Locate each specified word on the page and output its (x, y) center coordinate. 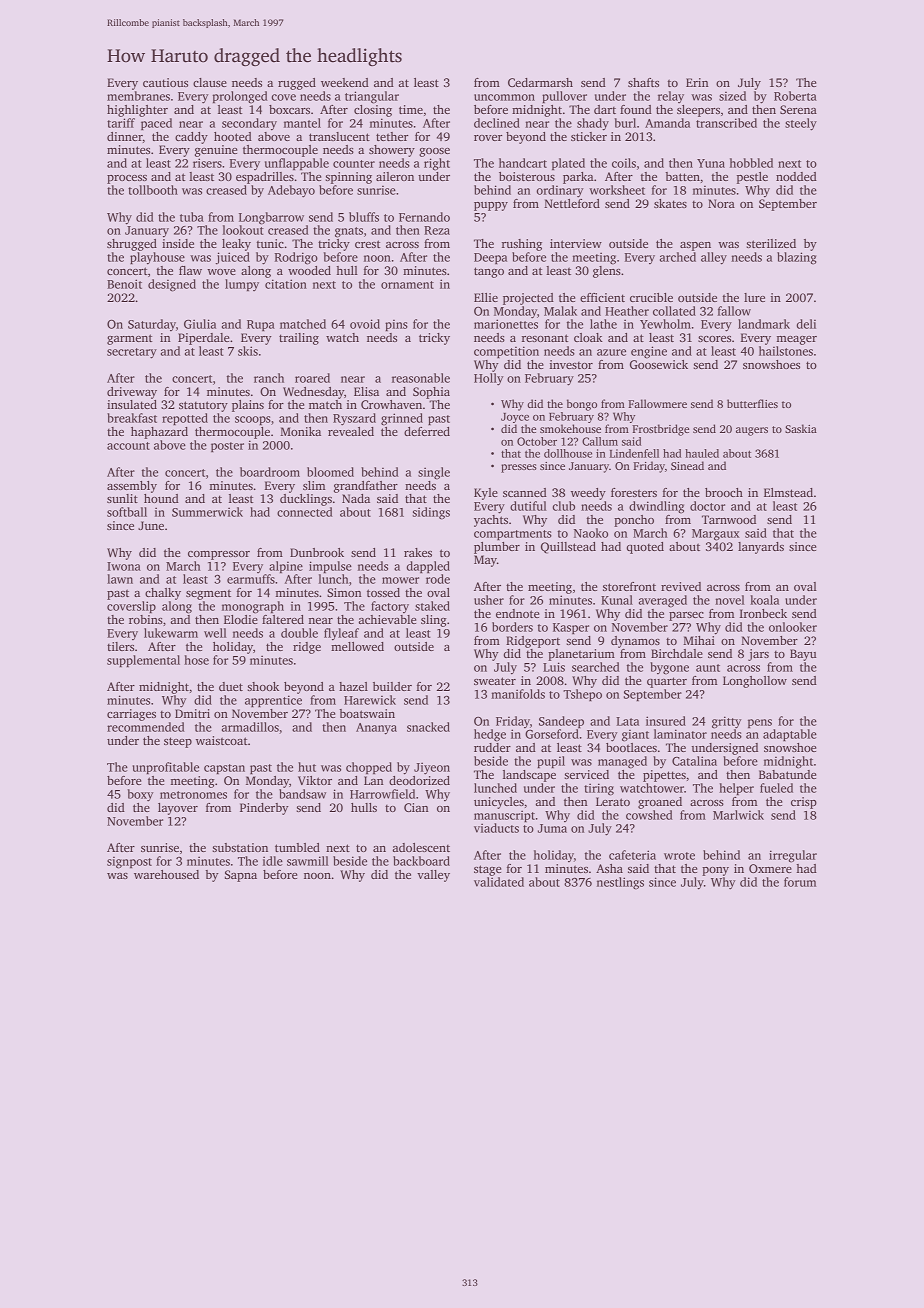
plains (248, 406)
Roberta (795, 96)
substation (240, 847)
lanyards (761, 548)
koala (764, 600)
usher (489, 600)
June (151, 525)
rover (488, 138)
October (537, 441)
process (127, 179)
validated (499, 882)
